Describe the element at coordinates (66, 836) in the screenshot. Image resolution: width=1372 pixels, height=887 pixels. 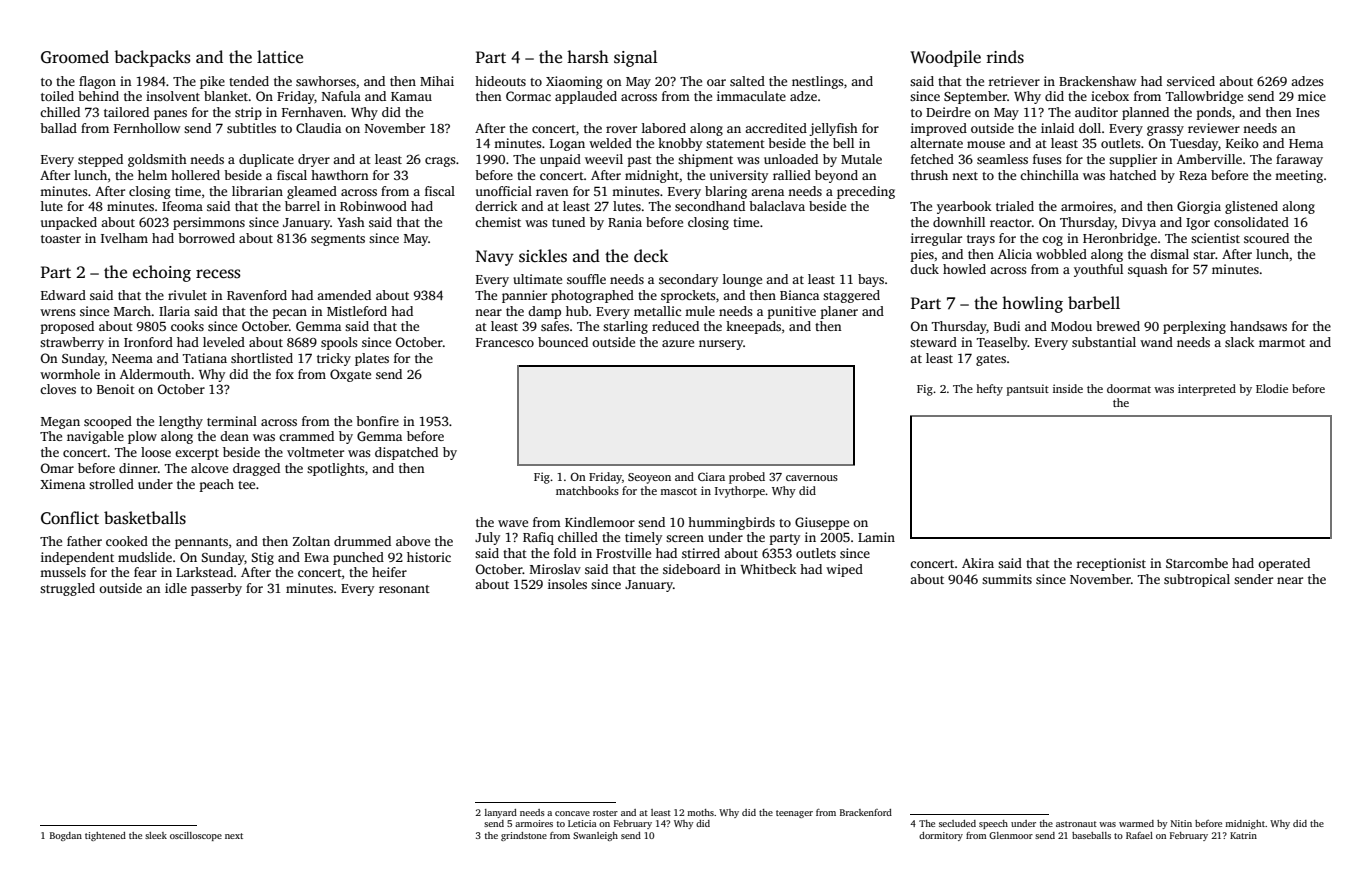
I see `Bogdan` at that location.
